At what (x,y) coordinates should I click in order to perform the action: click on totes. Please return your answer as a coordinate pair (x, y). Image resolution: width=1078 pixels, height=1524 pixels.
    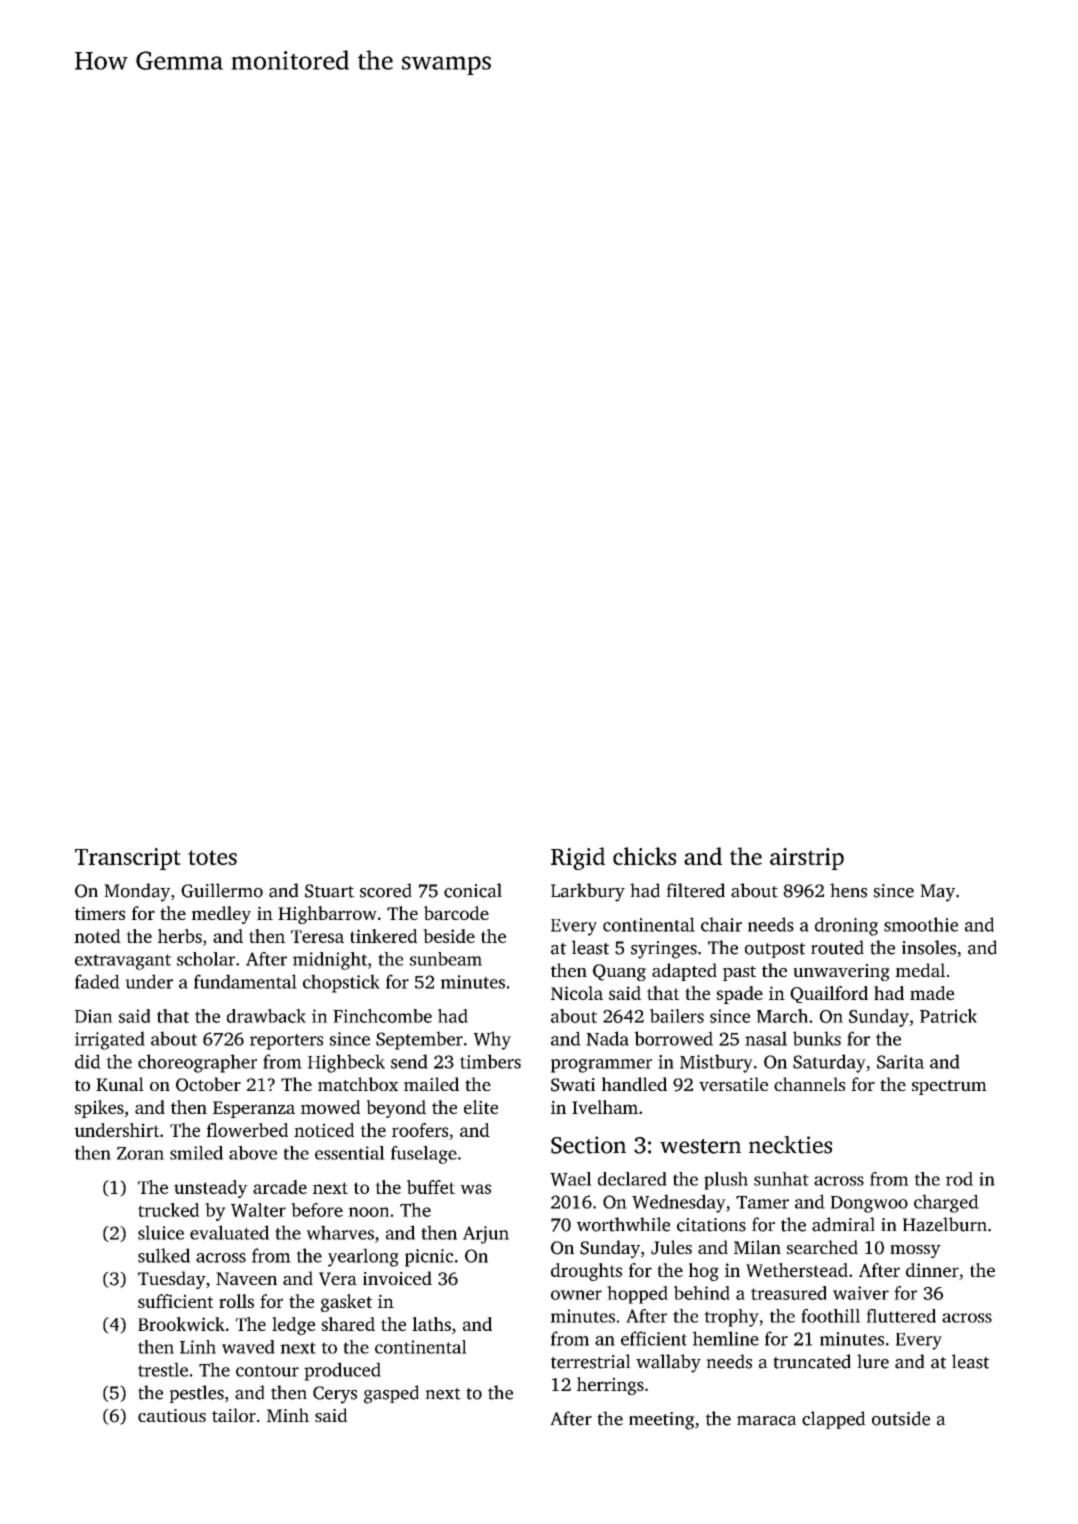
    Looking at the image, I should click on (212, 857).
